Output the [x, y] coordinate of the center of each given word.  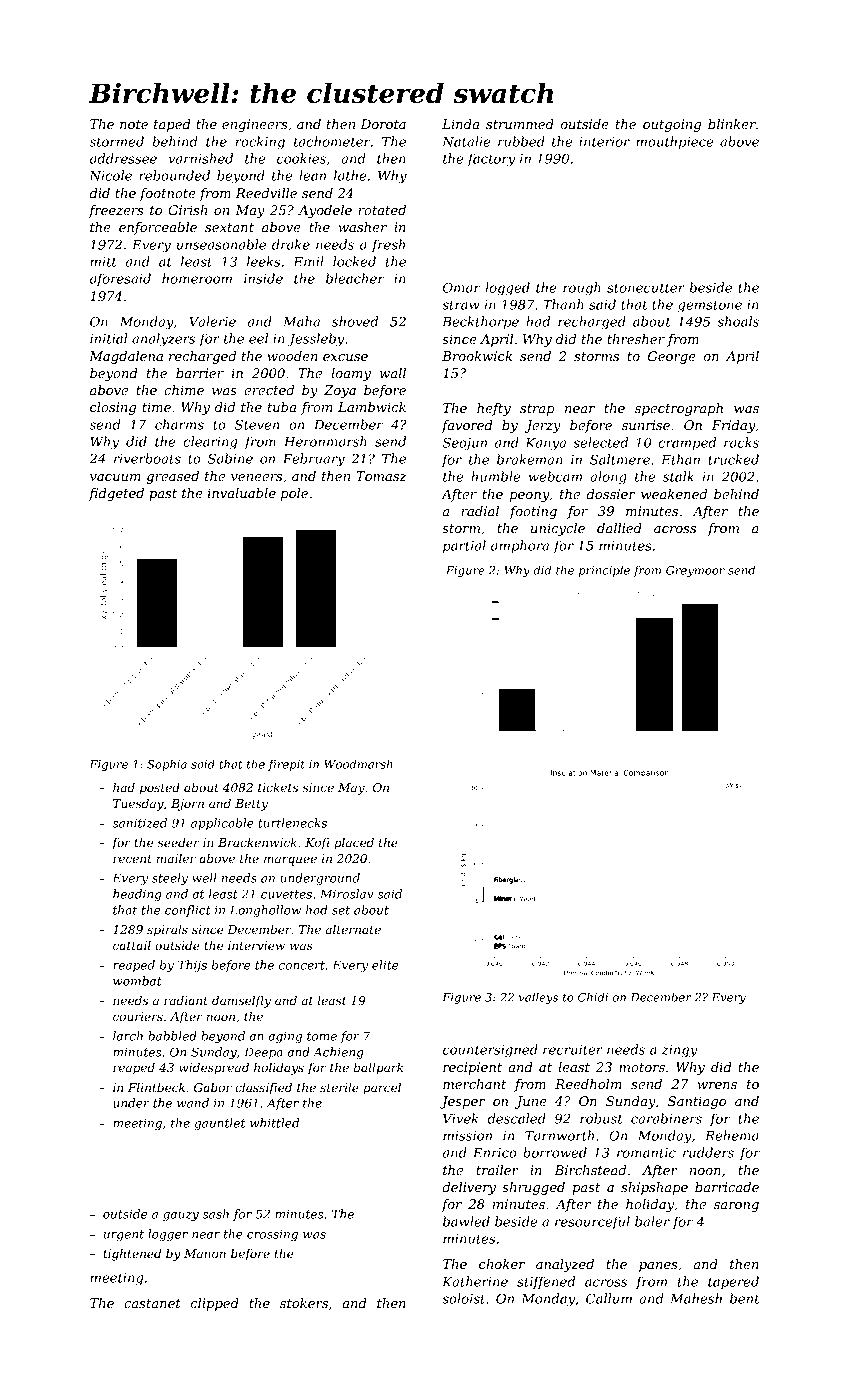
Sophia [167, 765]
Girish [187, 210]
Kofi [317, 844]
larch [128, 1036]
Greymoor [695, 571]
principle [604, 571]
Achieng [338, 1053]
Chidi [593, 997]
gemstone [710, 306]
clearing [210, 443]
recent [132, 859]
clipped [214, 1304]
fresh [388, 245]
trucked [733, 459]
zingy [680, 1051]
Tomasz [381, 476]
